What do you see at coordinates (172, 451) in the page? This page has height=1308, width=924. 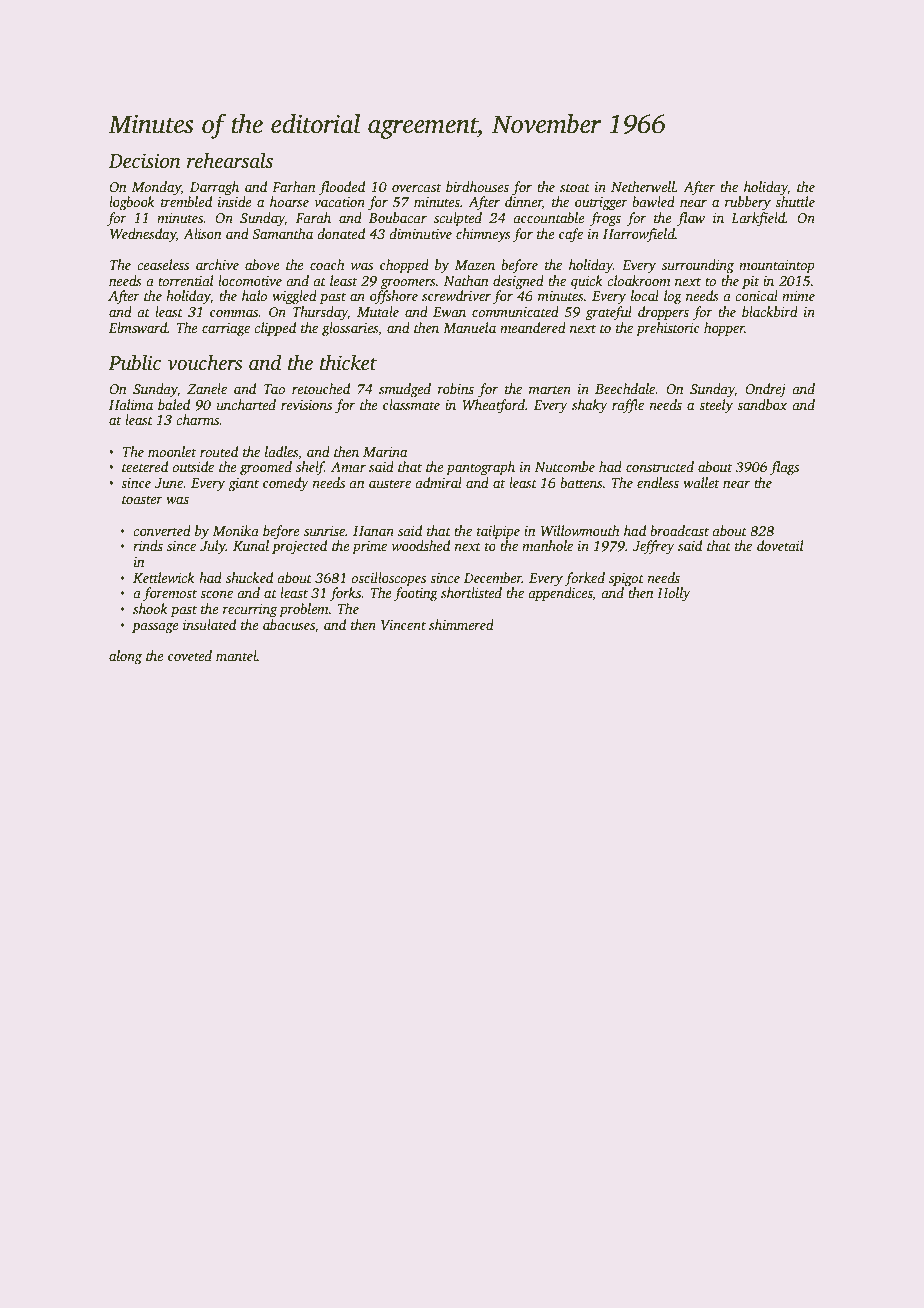 I see `moonlet` at bounding box center [172, 451].
